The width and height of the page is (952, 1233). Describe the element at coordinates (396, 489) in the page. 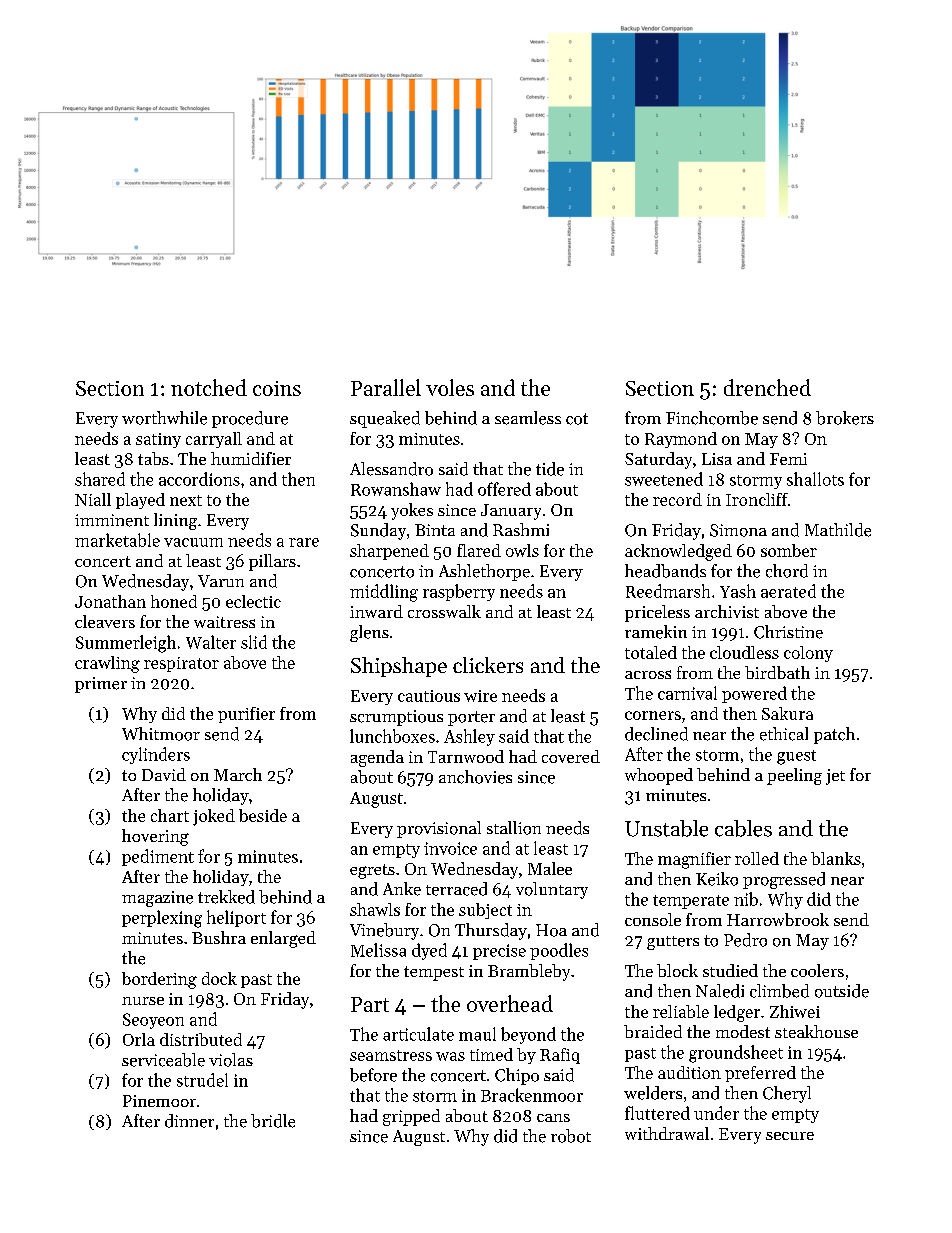

I see `Rowanshaw` at that location.
